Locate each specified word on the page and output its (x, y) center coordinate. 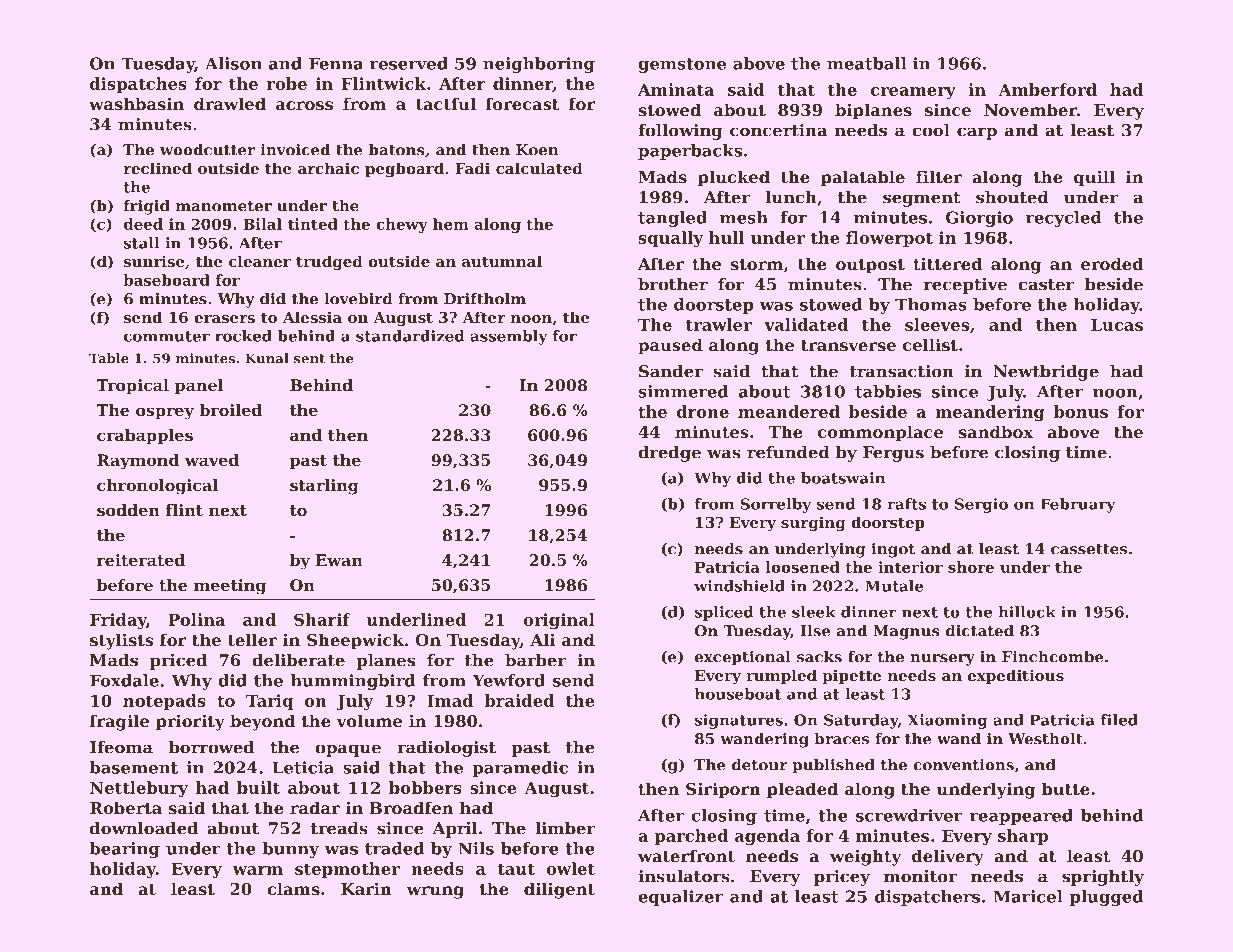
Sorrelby (776, 505)
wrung (435, 892)
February (1078, 505)
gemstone (682, 65)
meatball (867, 63)
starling (324, 487)
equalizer (680, 898)
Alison (233, 63)
